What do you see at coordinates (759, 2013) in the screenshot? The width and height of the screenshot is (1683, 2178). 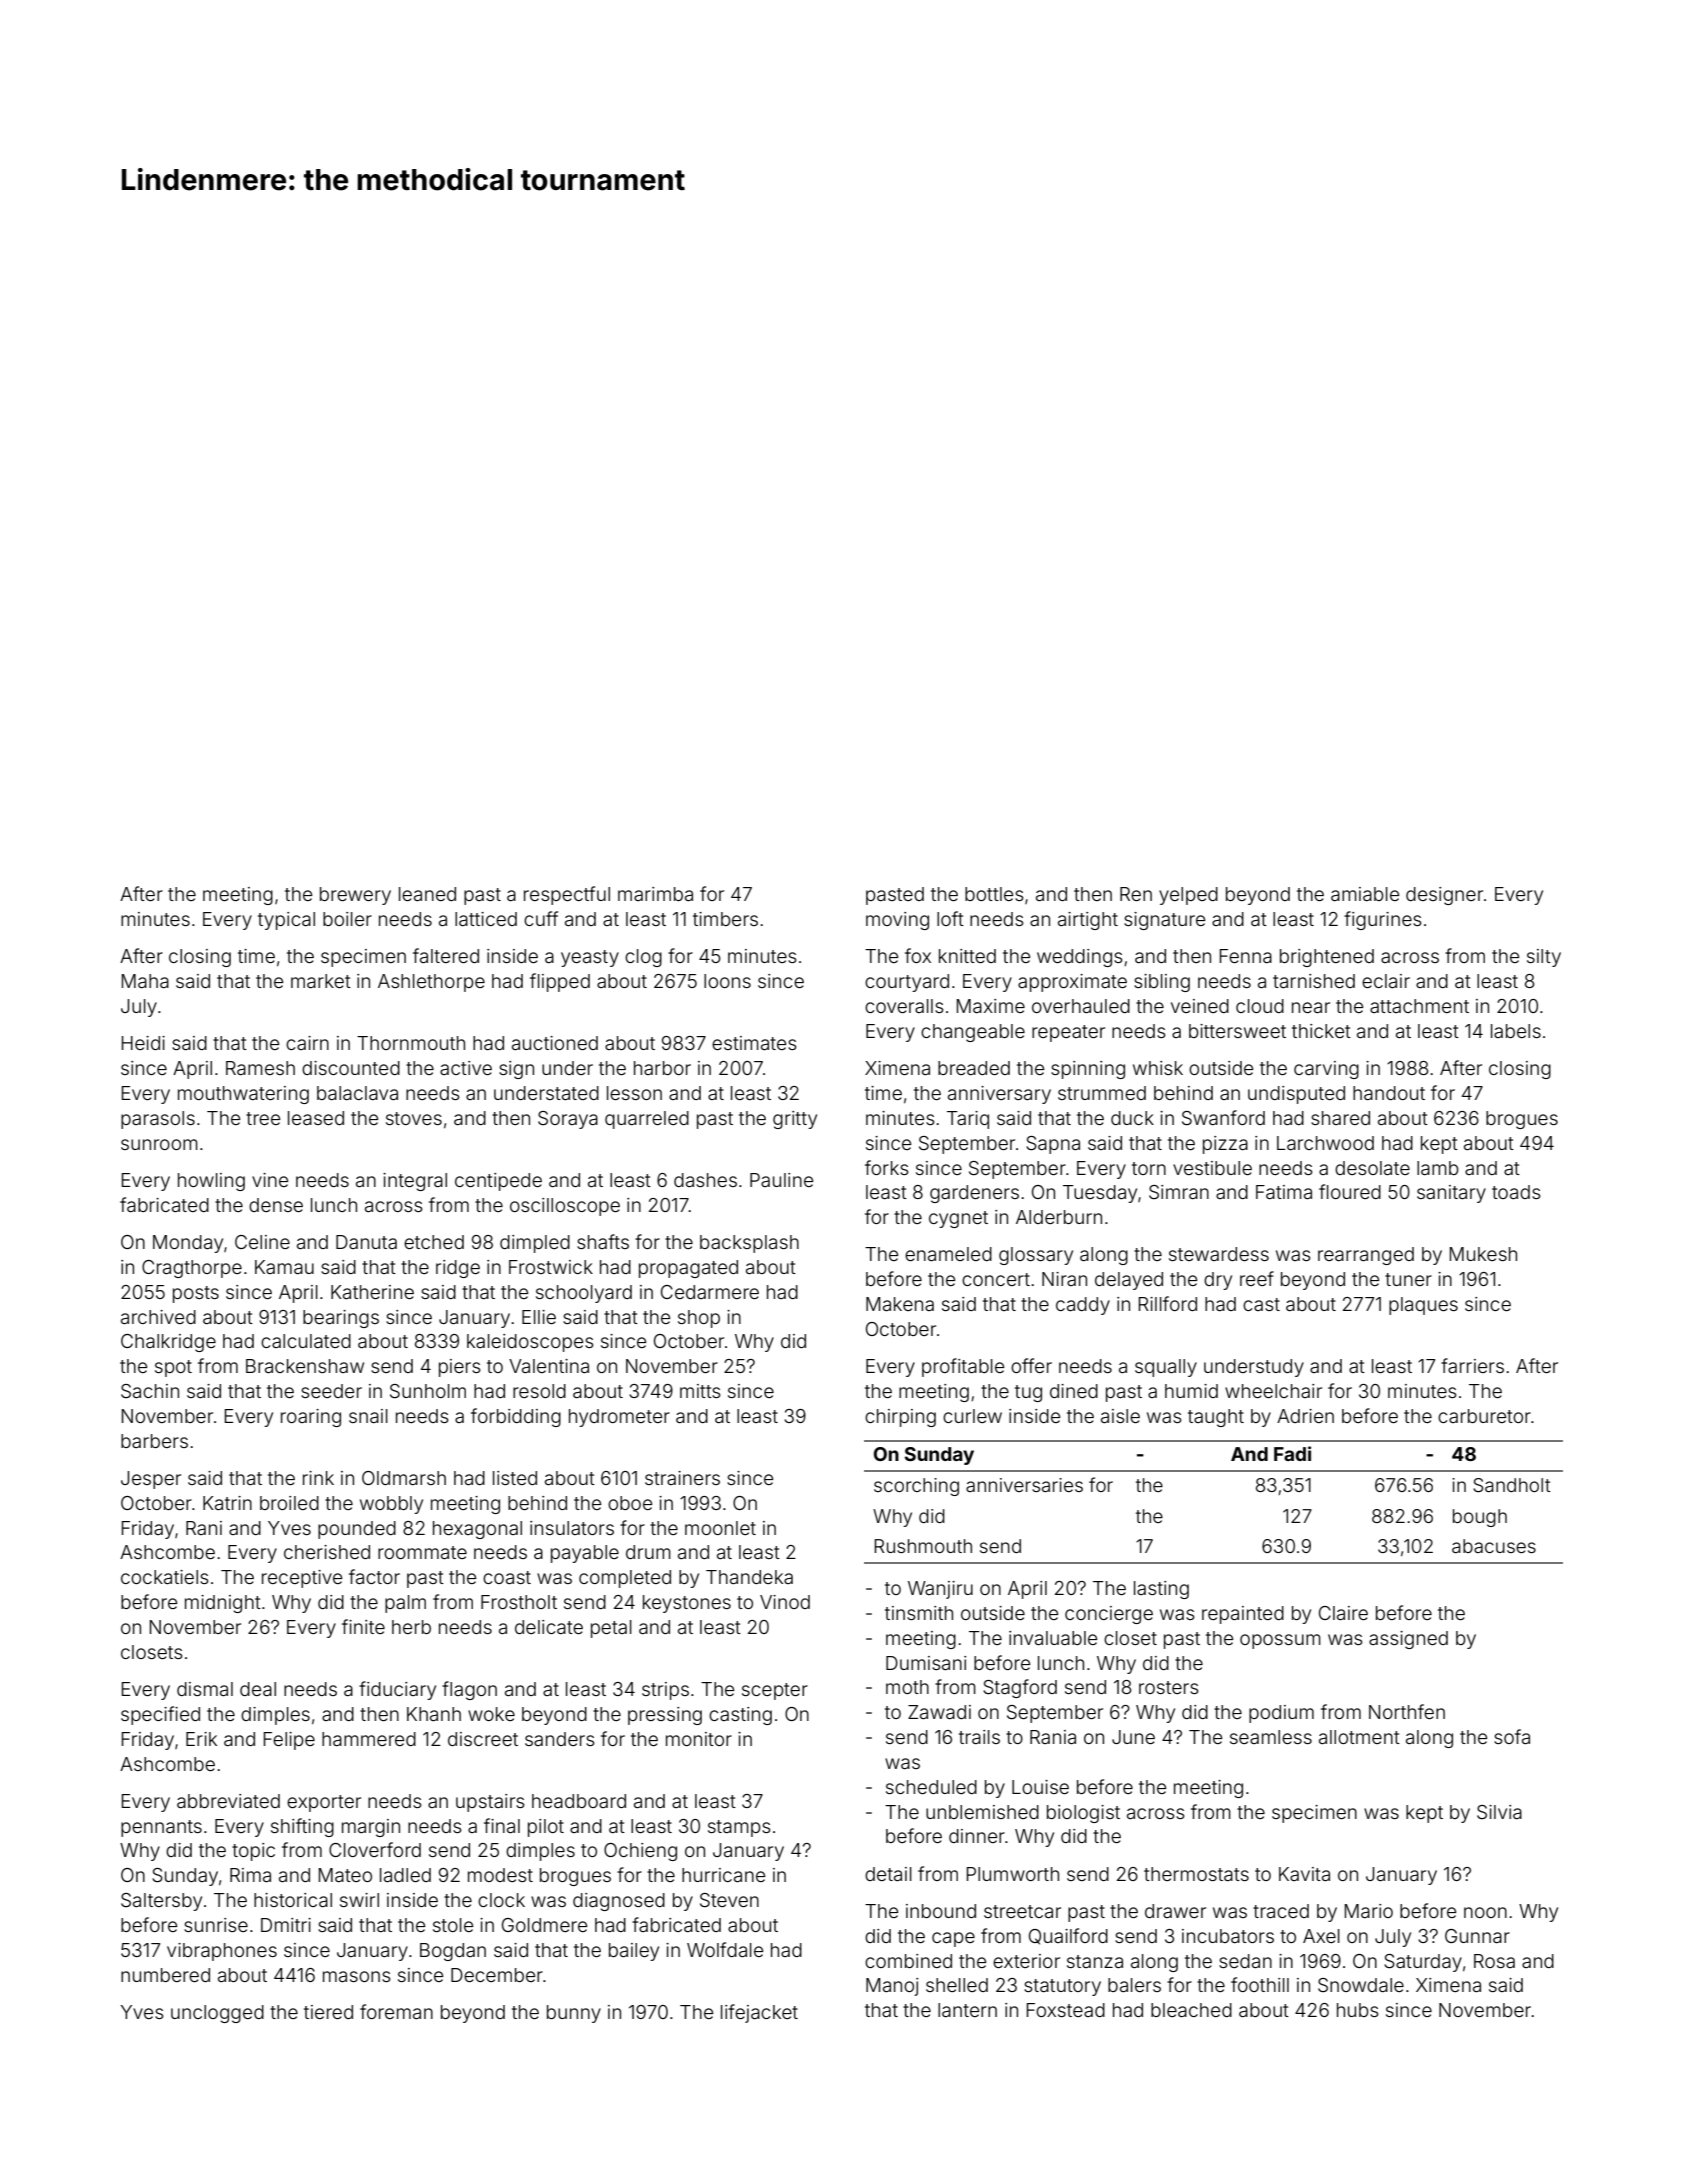 I see `lifejacket` at bounding box center [759, 2013].
